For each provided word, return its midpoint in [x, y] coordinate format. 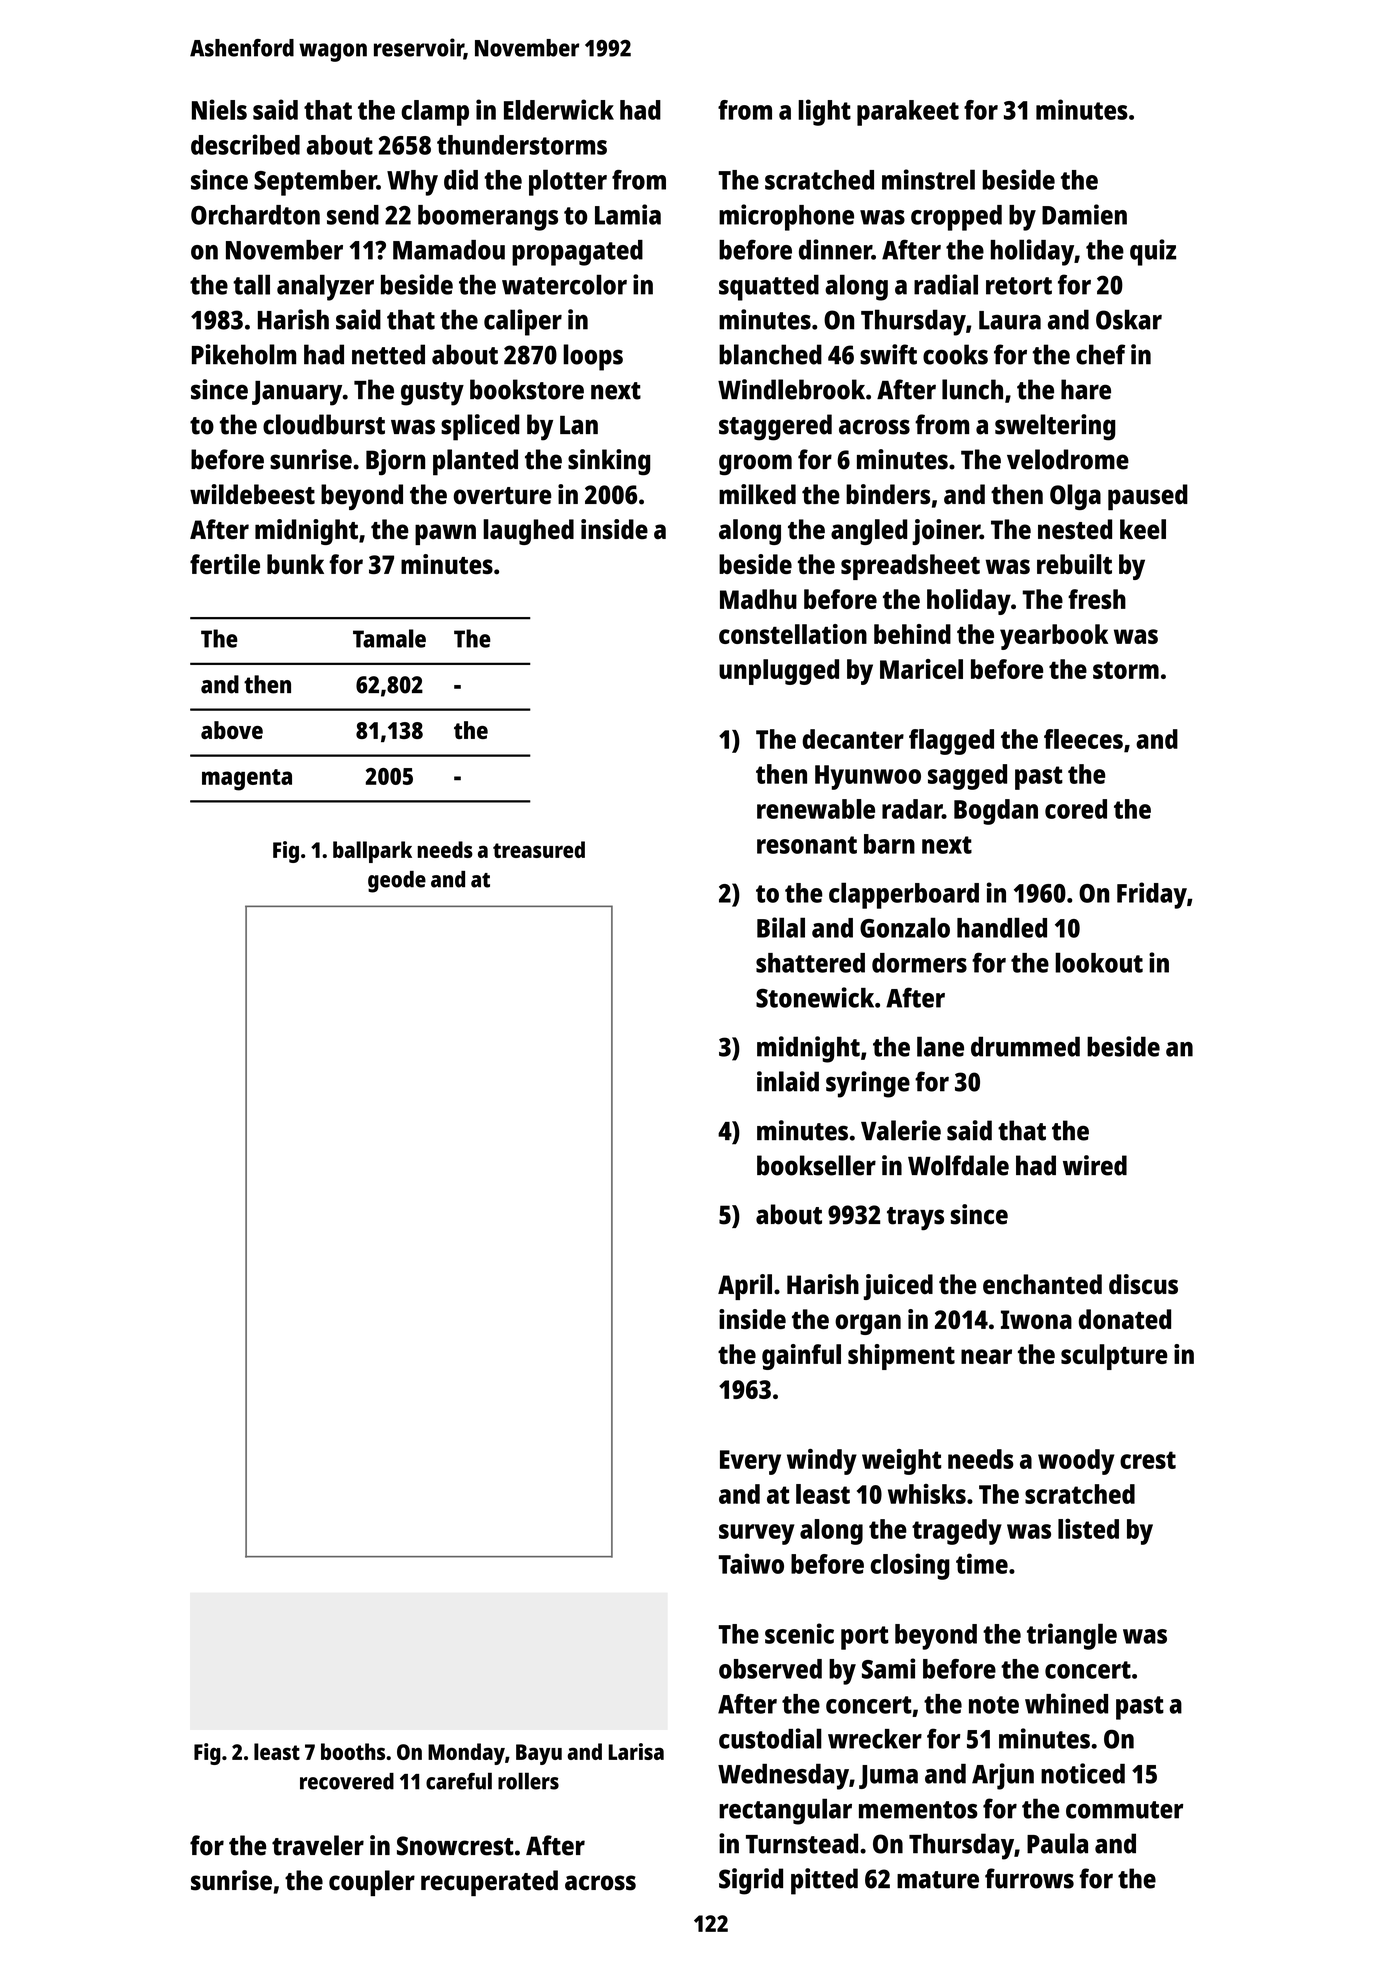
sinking [609, 462]
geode [397, 882]
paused [1148, 497]
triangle [1072, 1636]
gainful [801, 1357]
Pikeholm [244, 354]
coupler [372, 1883]
